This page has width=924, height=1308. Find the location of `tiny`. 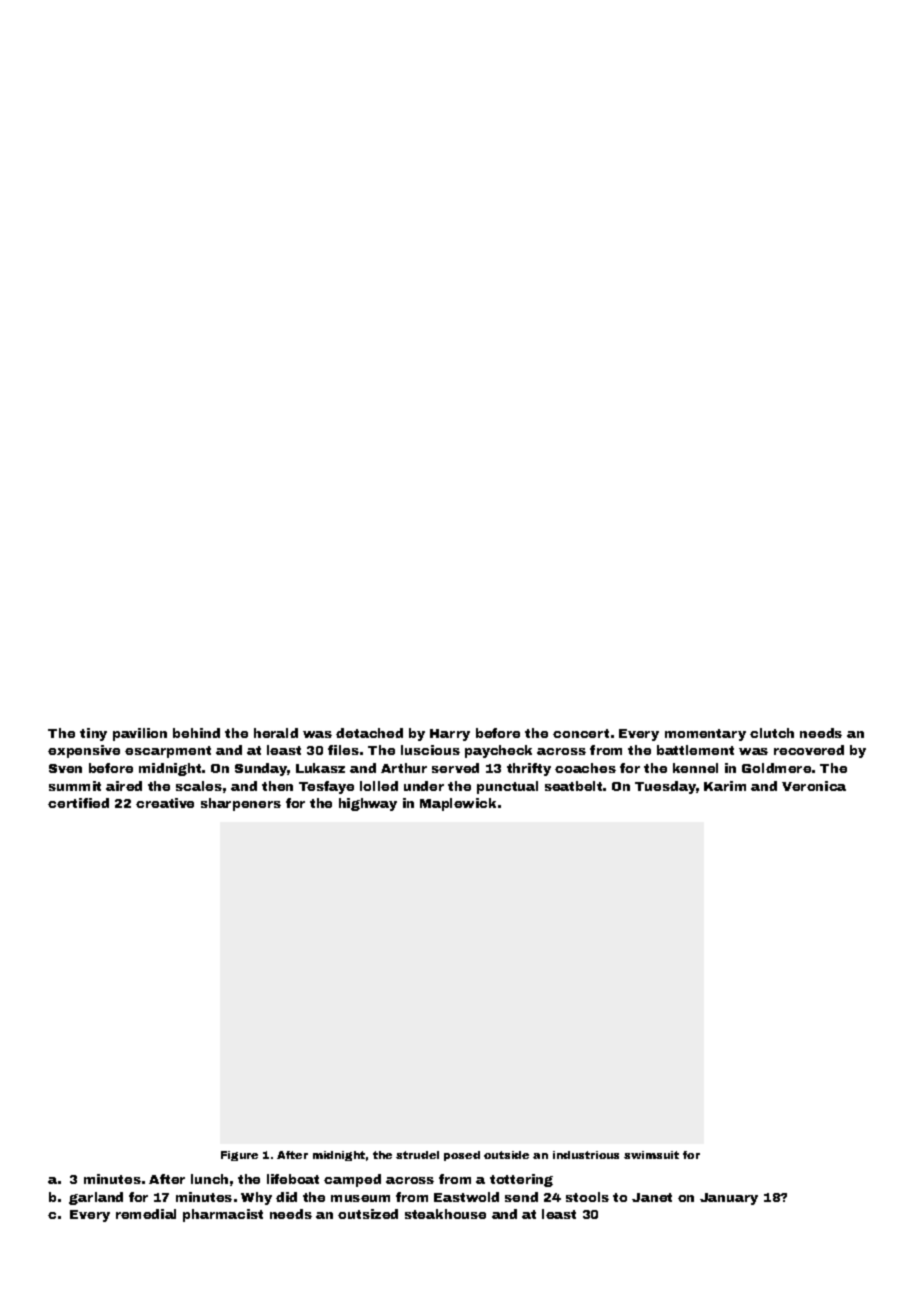

tiny is located at coordinates (93, 734).
